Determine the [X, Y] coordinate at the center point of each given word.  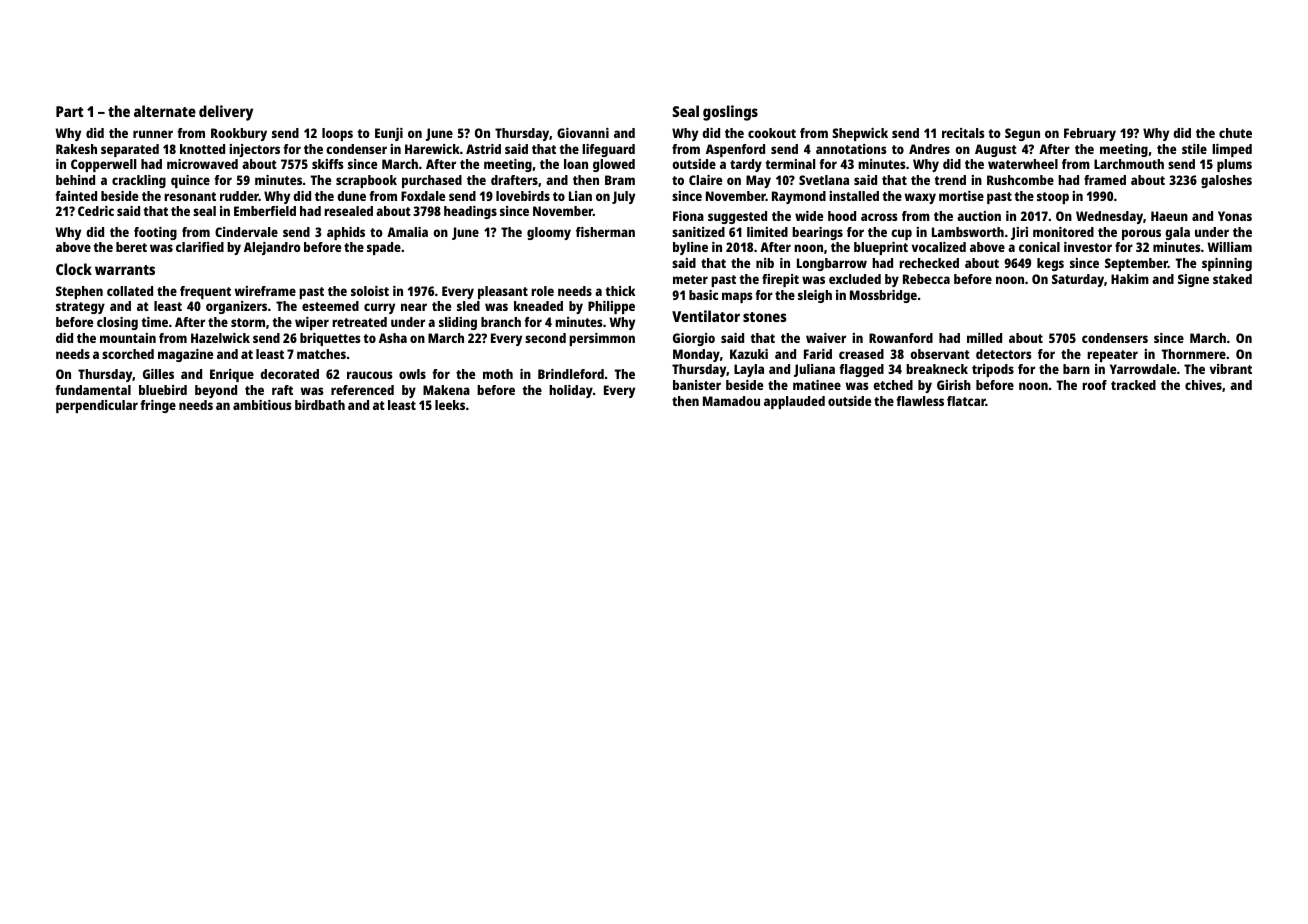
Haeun [1169, 216]
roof [1094, 385]
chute [1235, 133]
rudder [239, 196]
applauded [794, 402]
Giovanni [583, 133]
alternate [165, 111]
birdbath [320, 405]
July [623, 197]
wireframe [265, 291]
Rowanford [901, 338]
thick [620, 291]
